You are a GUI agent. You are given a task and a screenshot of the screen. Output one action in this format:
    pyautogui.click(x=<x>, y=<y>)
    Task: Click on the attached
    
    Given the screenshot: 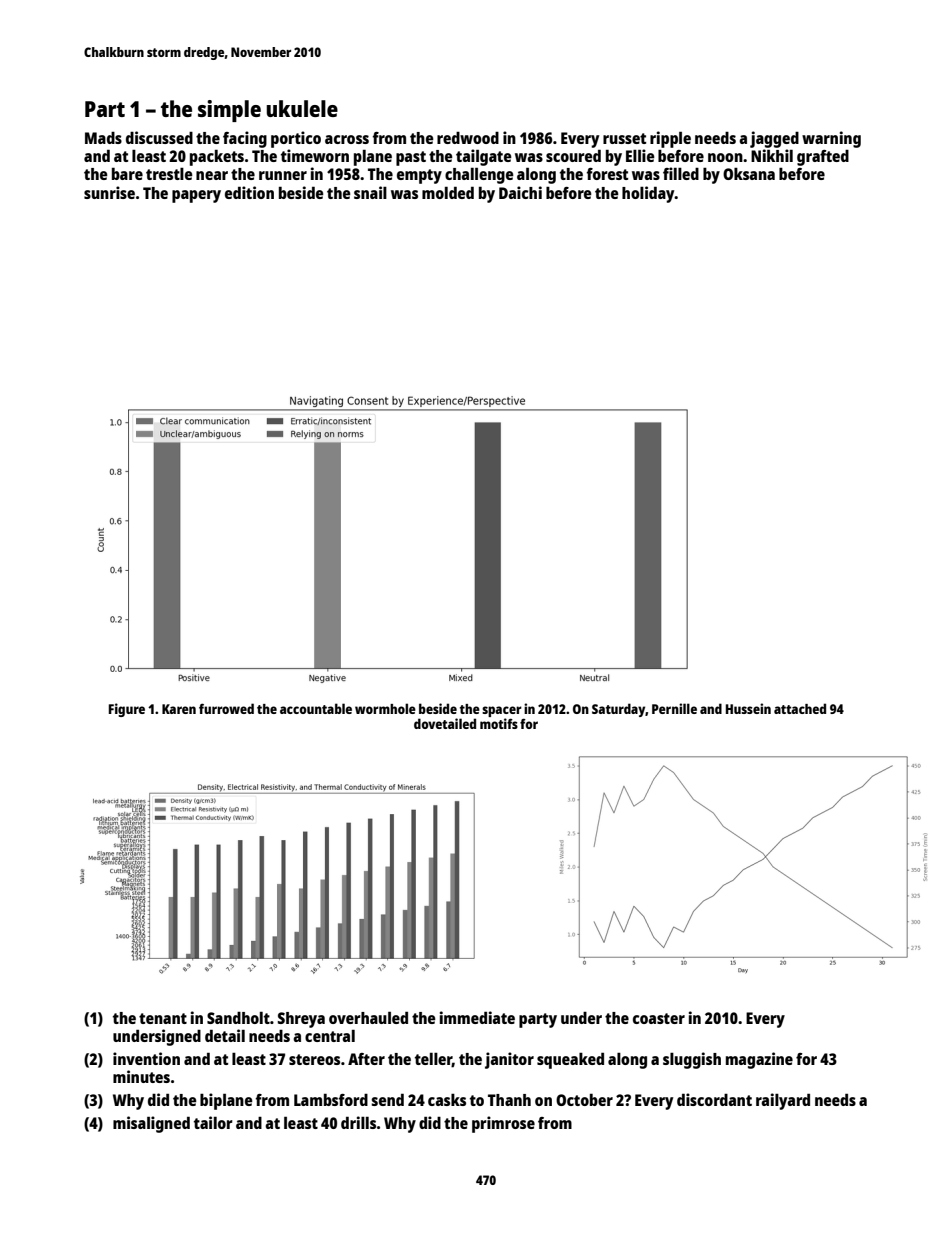 What is the action you would take?
    pyautogui.click(x=800, y=708)
